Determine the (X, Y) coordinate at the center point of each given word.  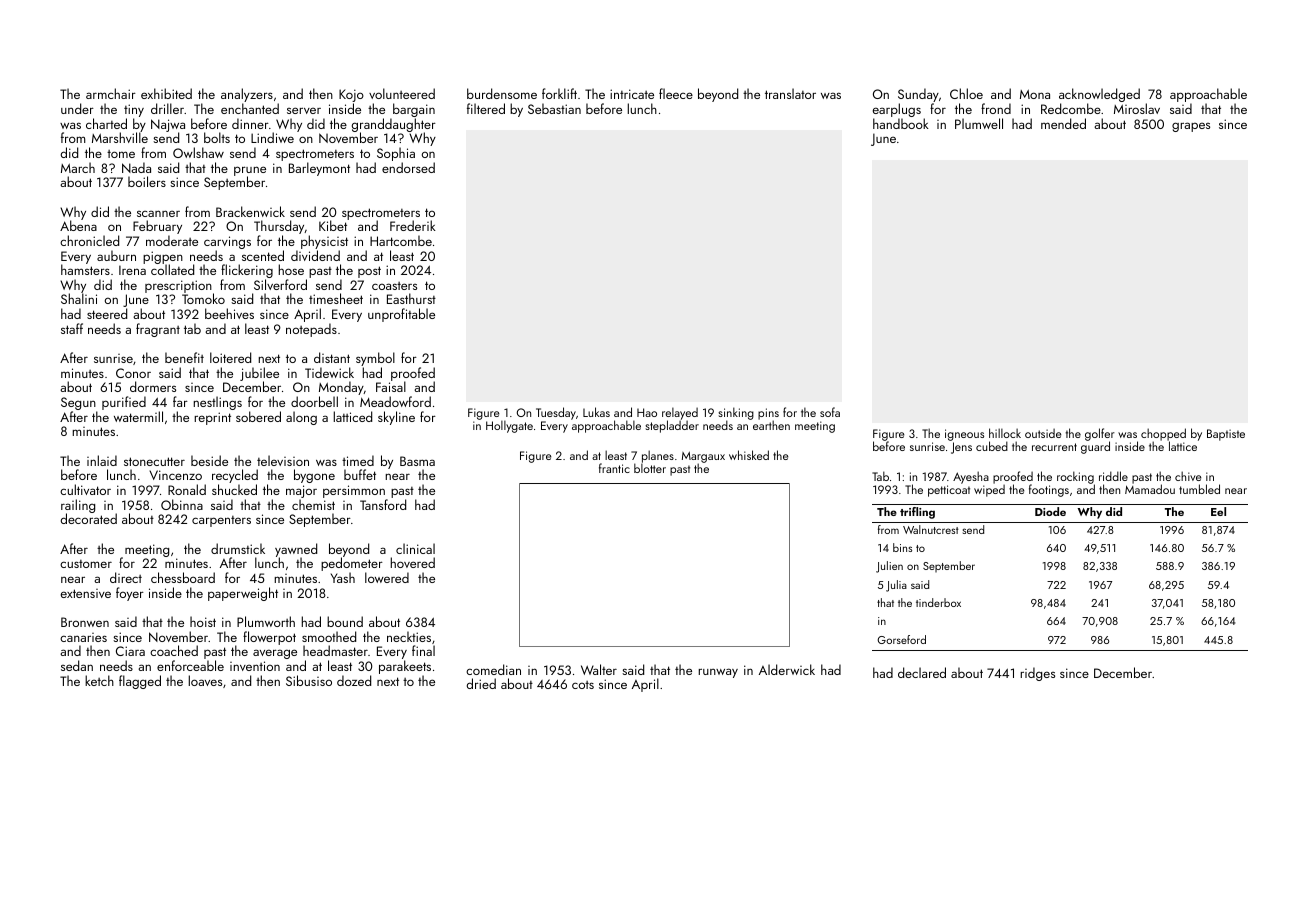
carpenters (221, 521)
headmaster (335, 650)
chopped (1163, 435)
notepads (311, 330)
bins (902, 547)
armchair (111, 93)
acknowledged (1099, 95)
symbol (375, 359)
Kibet (333, 226)
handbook (901, 123)
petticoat (949, 491)
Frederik (413, 225)
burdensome (502, 93)
